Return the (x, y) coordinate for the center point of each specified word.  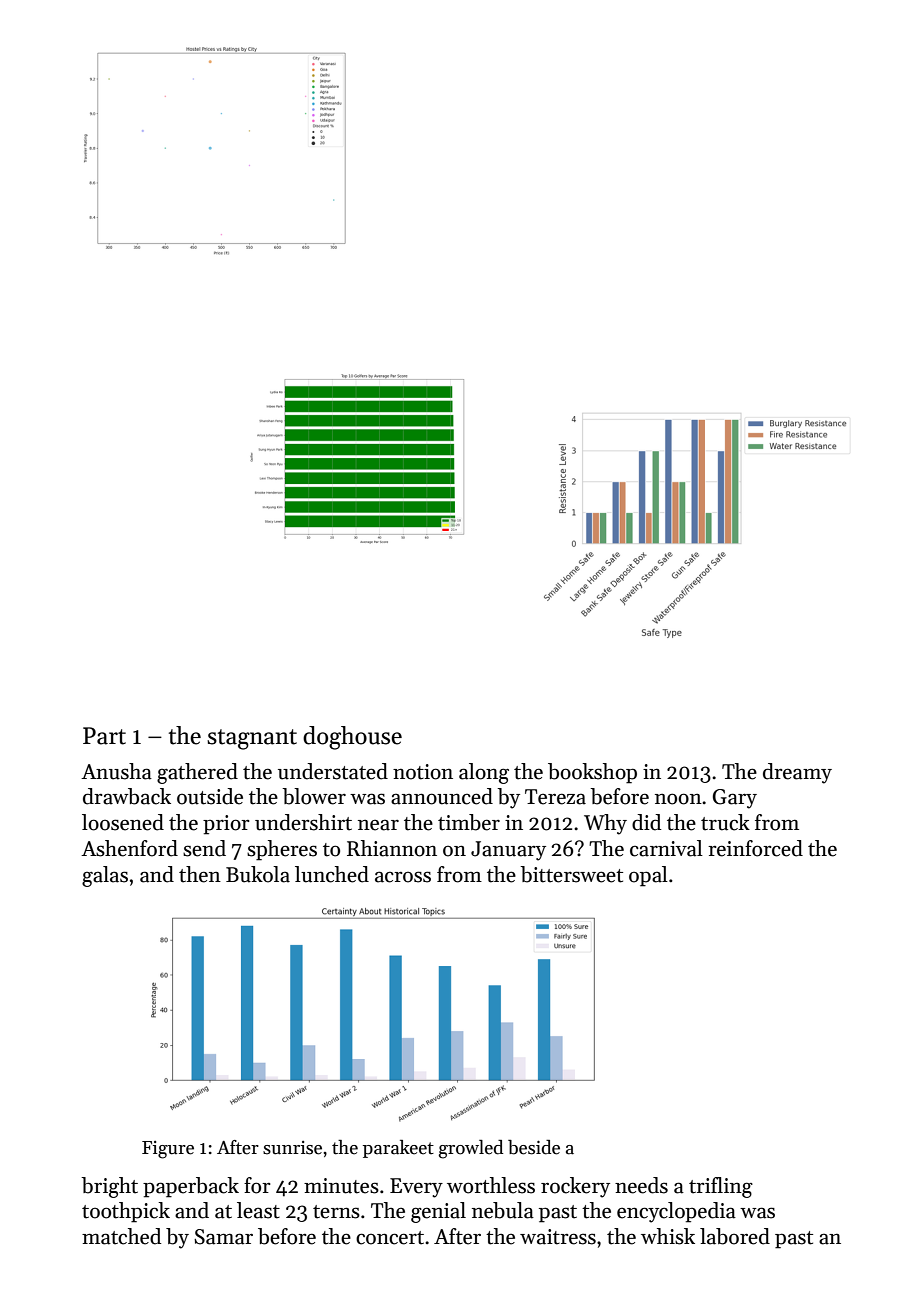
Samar (223, 1237)
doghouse (352, 738)
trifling (721, 1187)
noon (678, 799)
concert (390, 1238)
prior (226, 825)
